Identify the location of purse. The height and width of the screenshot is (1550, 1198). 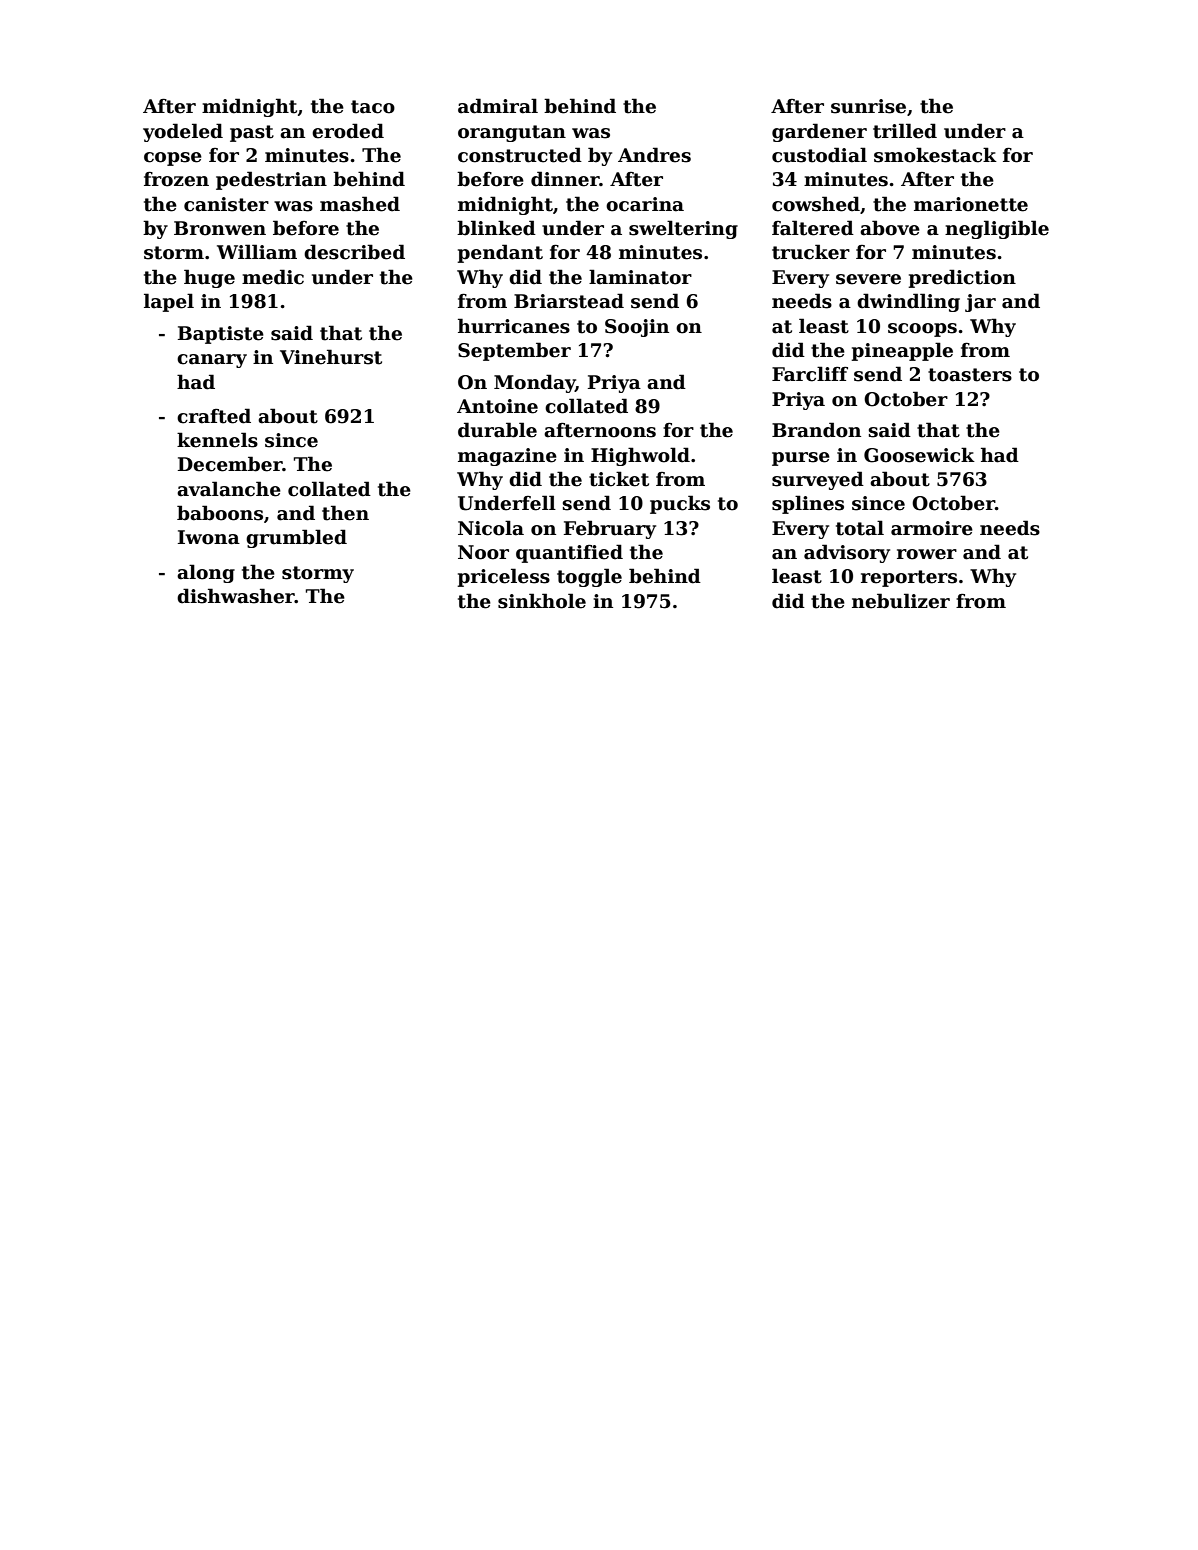
(801, 459).
